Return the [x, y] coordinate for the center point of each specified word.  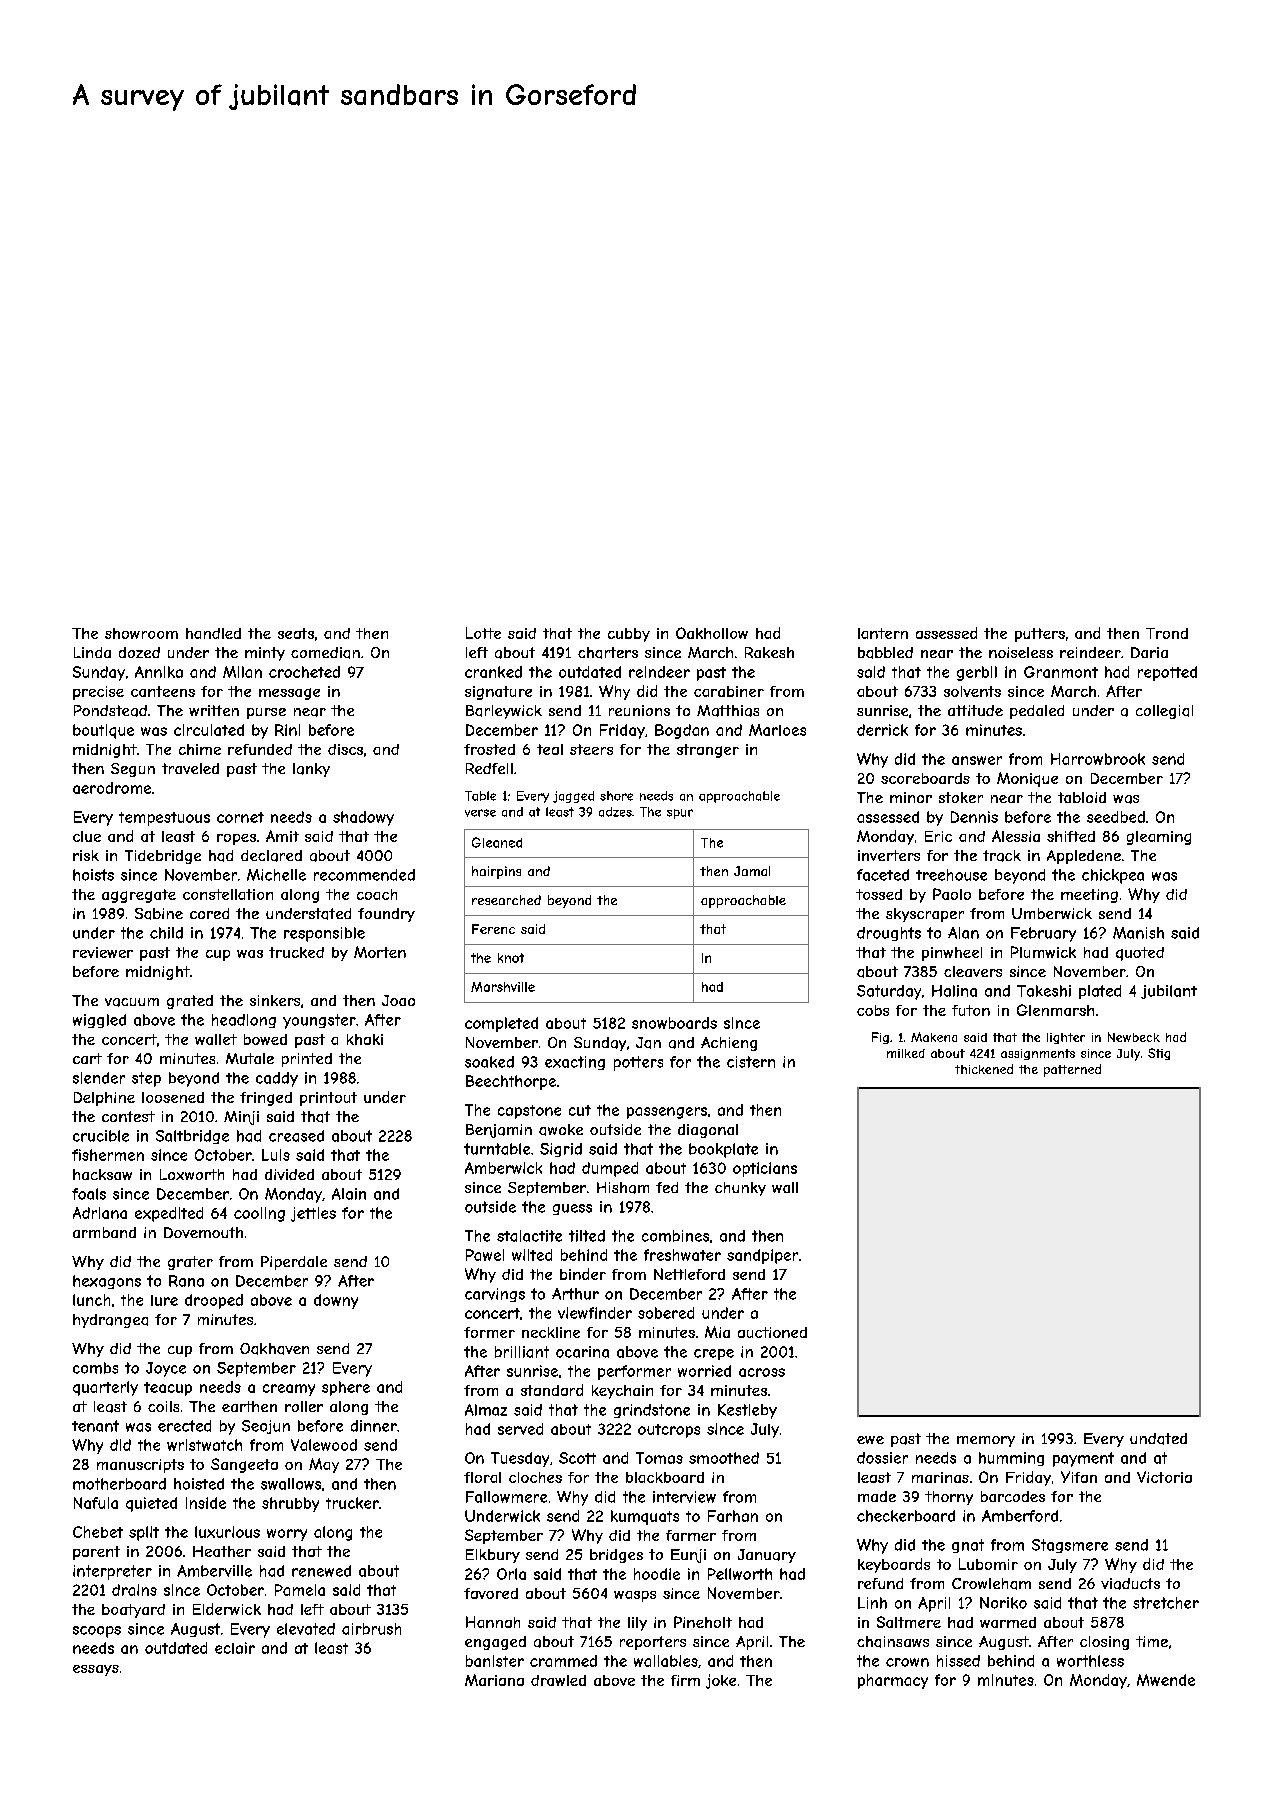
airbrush [371, 1629]
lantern [883, 633]
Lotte [483, 633]
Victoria [1164, 1477]
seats [296, 633]
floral [482, 1477]
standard [552, 1390]
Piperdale [294, 1263]
